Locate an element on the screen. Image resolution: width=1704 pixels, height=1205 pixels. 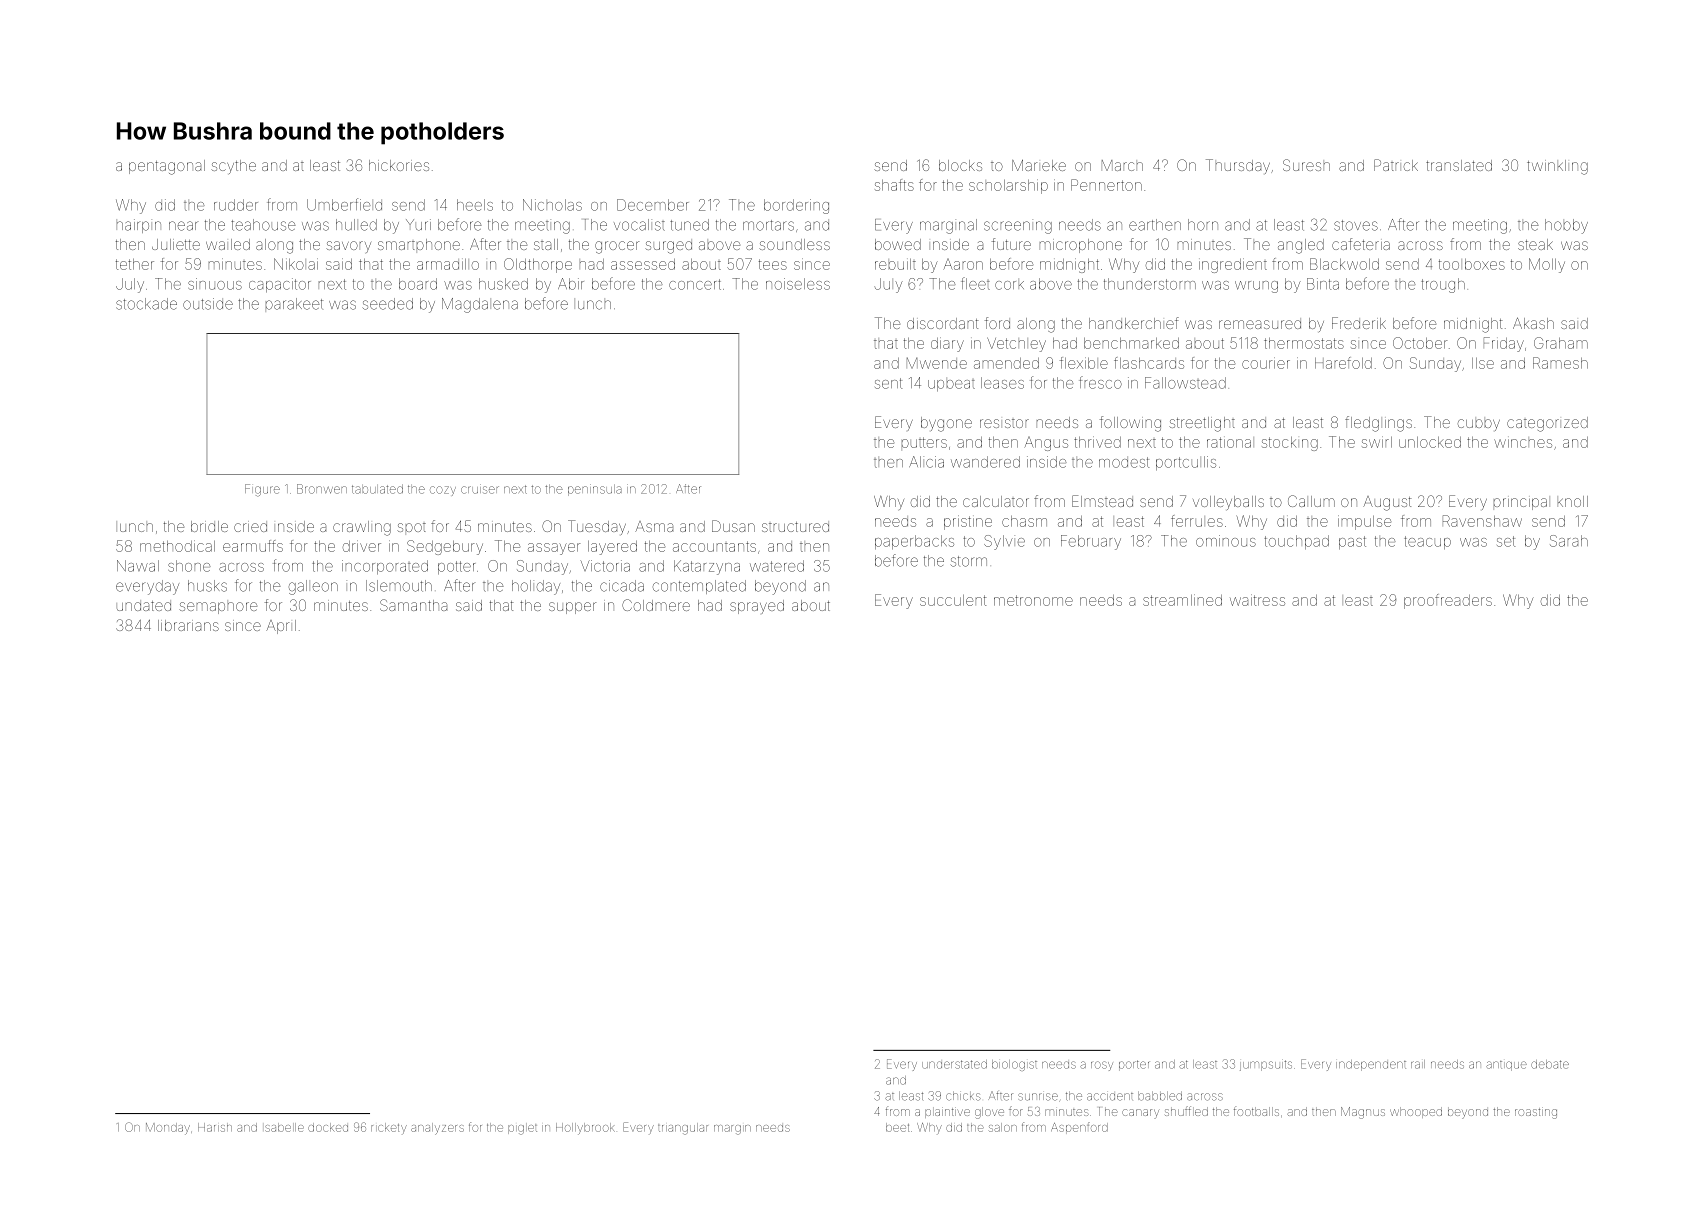
April is located at coordinates (281, 627).
